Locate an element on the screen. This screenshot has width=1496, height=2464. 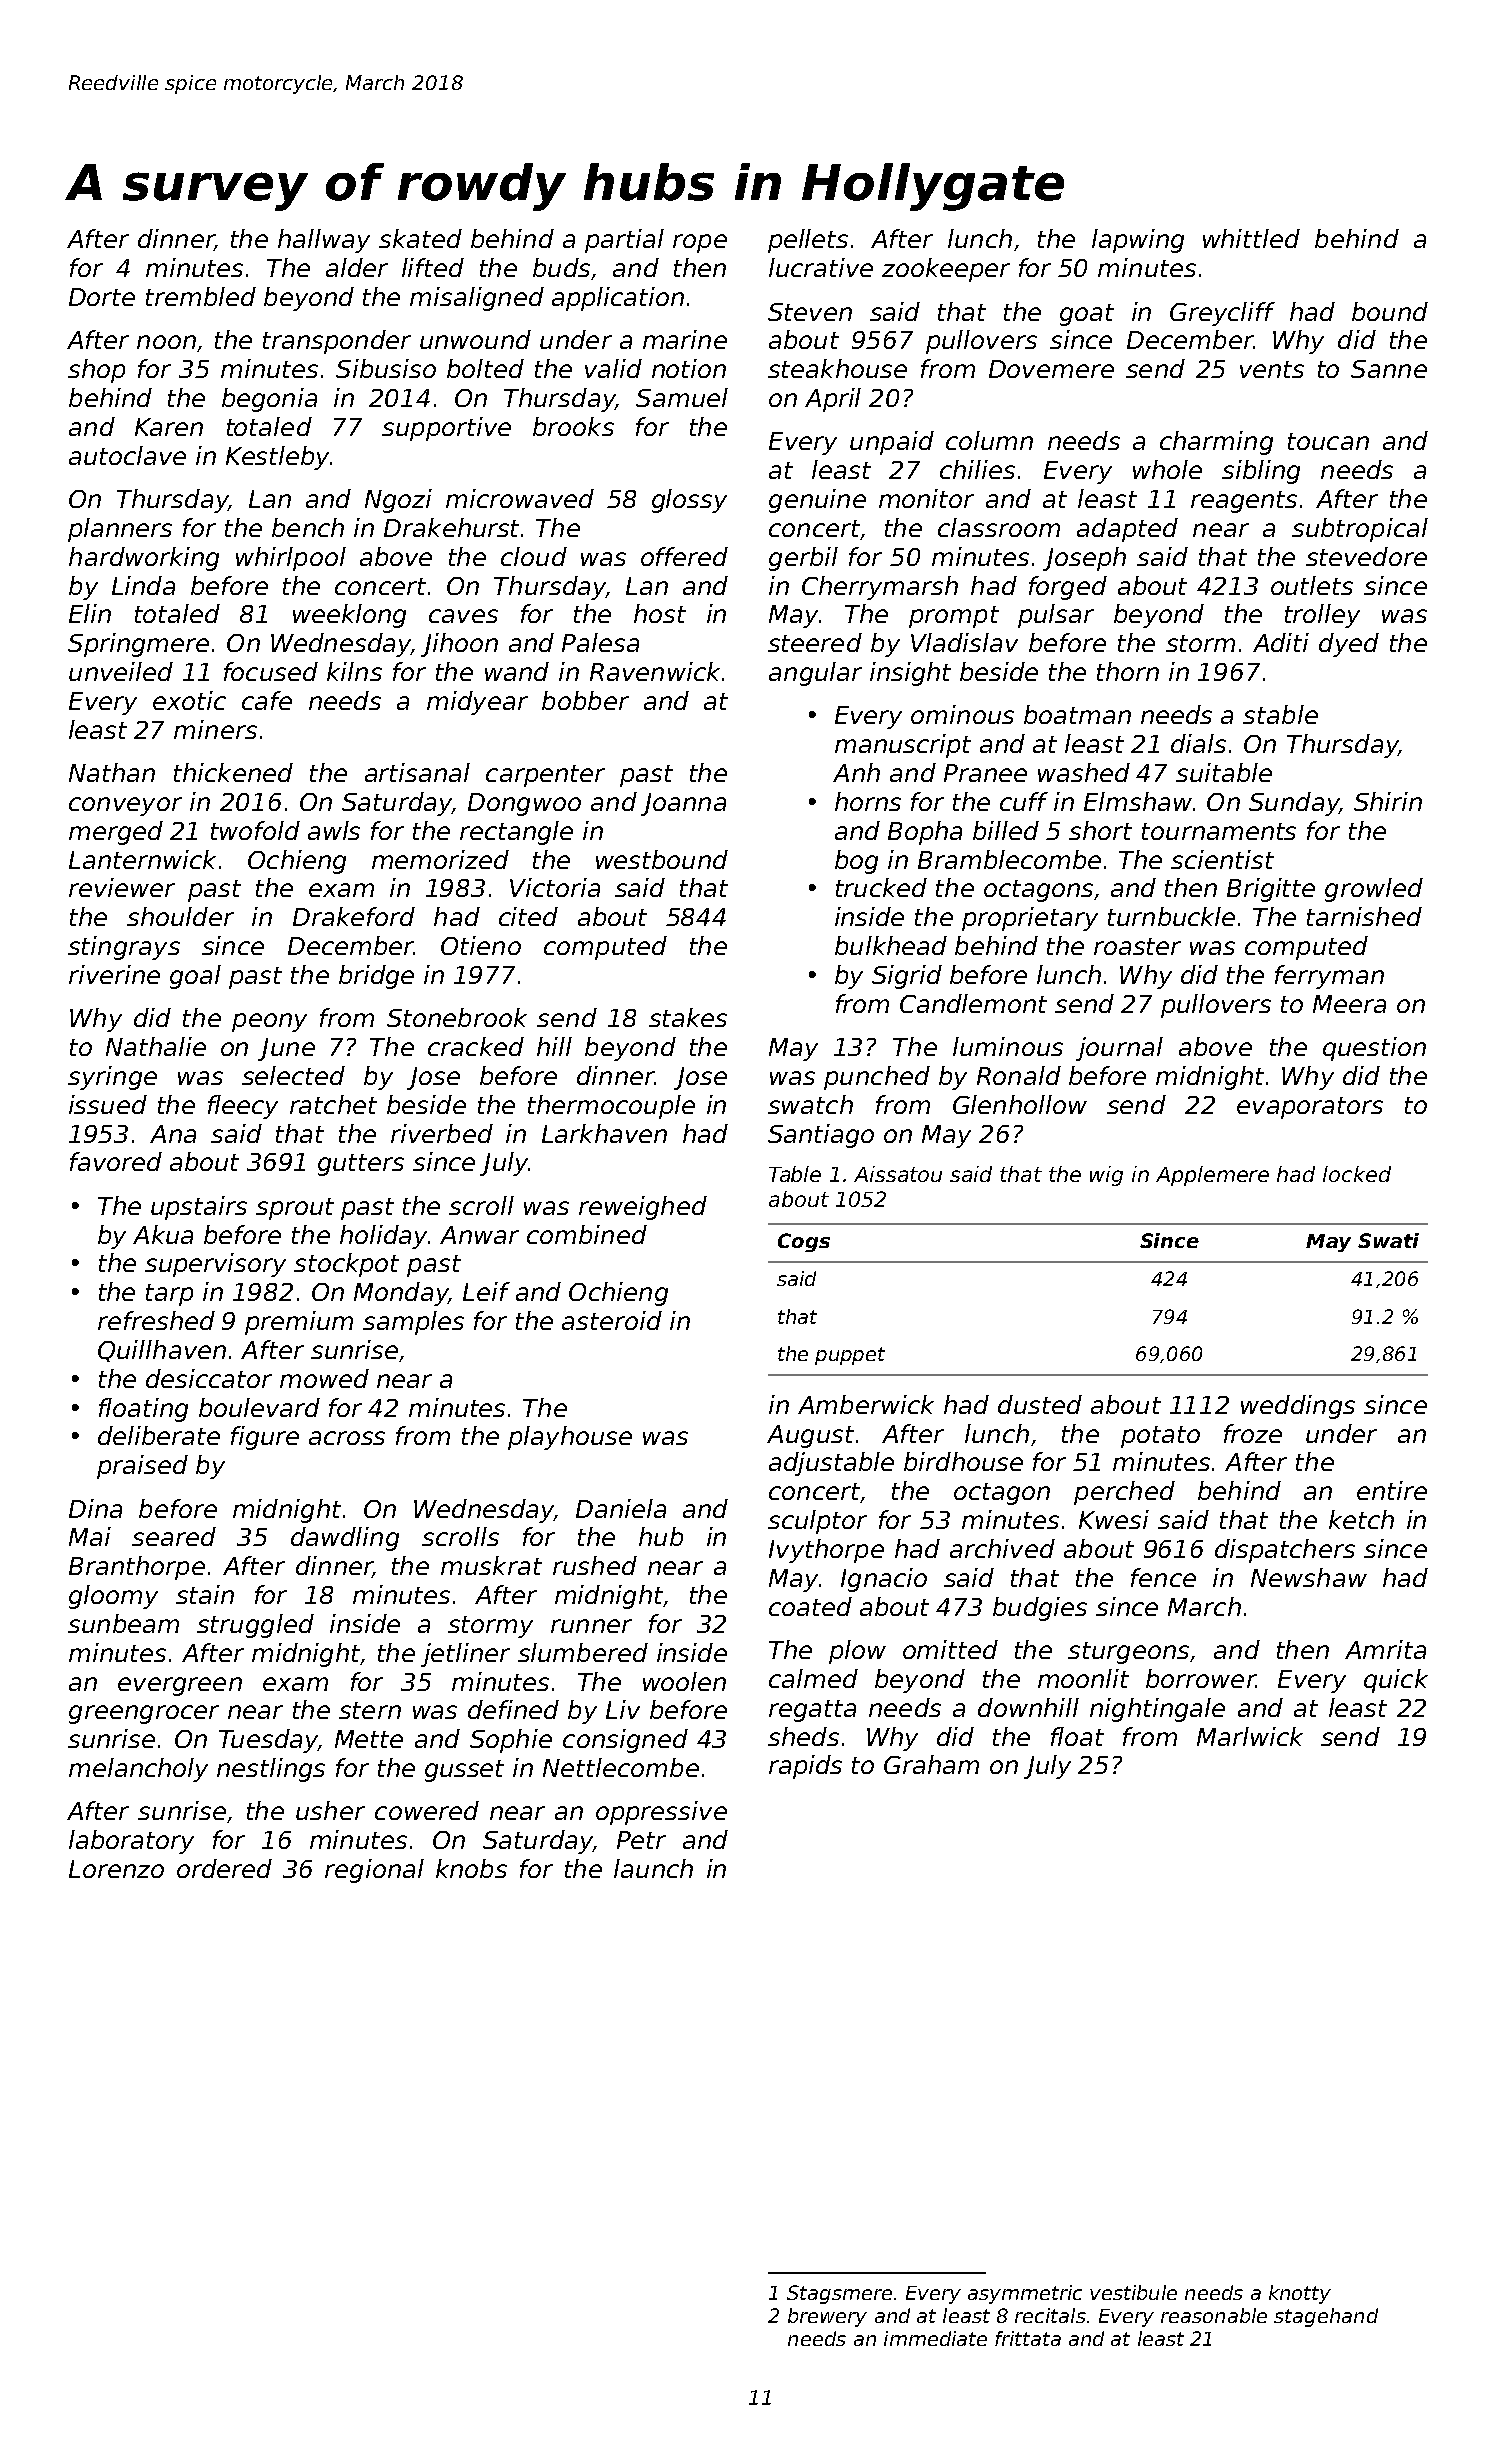
Lorenzo is located at coordinates (116, 1869).
